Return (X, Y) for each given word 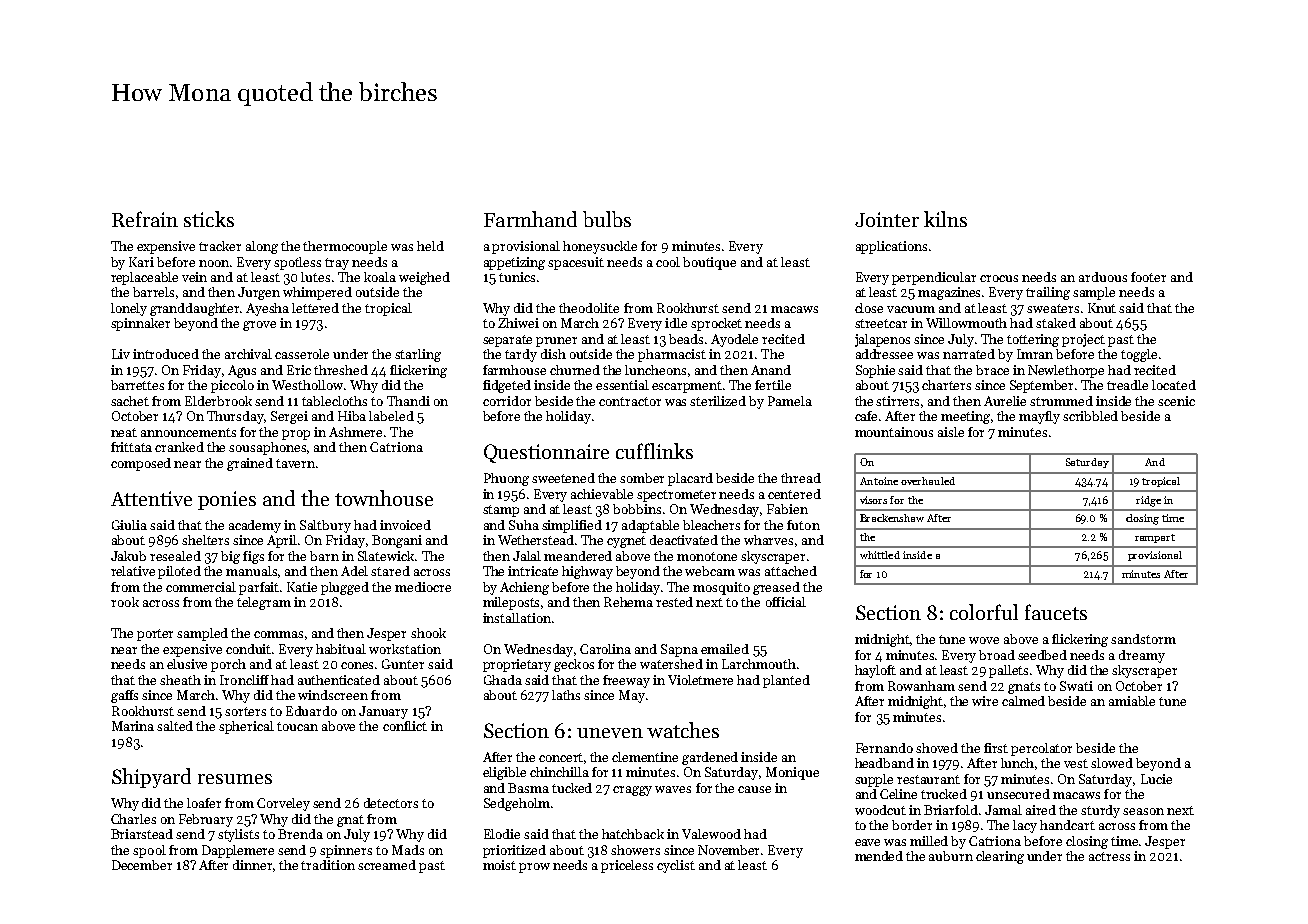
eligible (504, 773)
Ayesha (267, 309)
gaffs (124, 696)
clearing (1000, 857)
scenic (1176, 401)
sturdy (1100, 811)
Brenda (300, 834)
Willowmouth (966, 323)
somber (642, 478)
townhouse (384, 498)
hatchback (633, 834)
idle (676, 323)
